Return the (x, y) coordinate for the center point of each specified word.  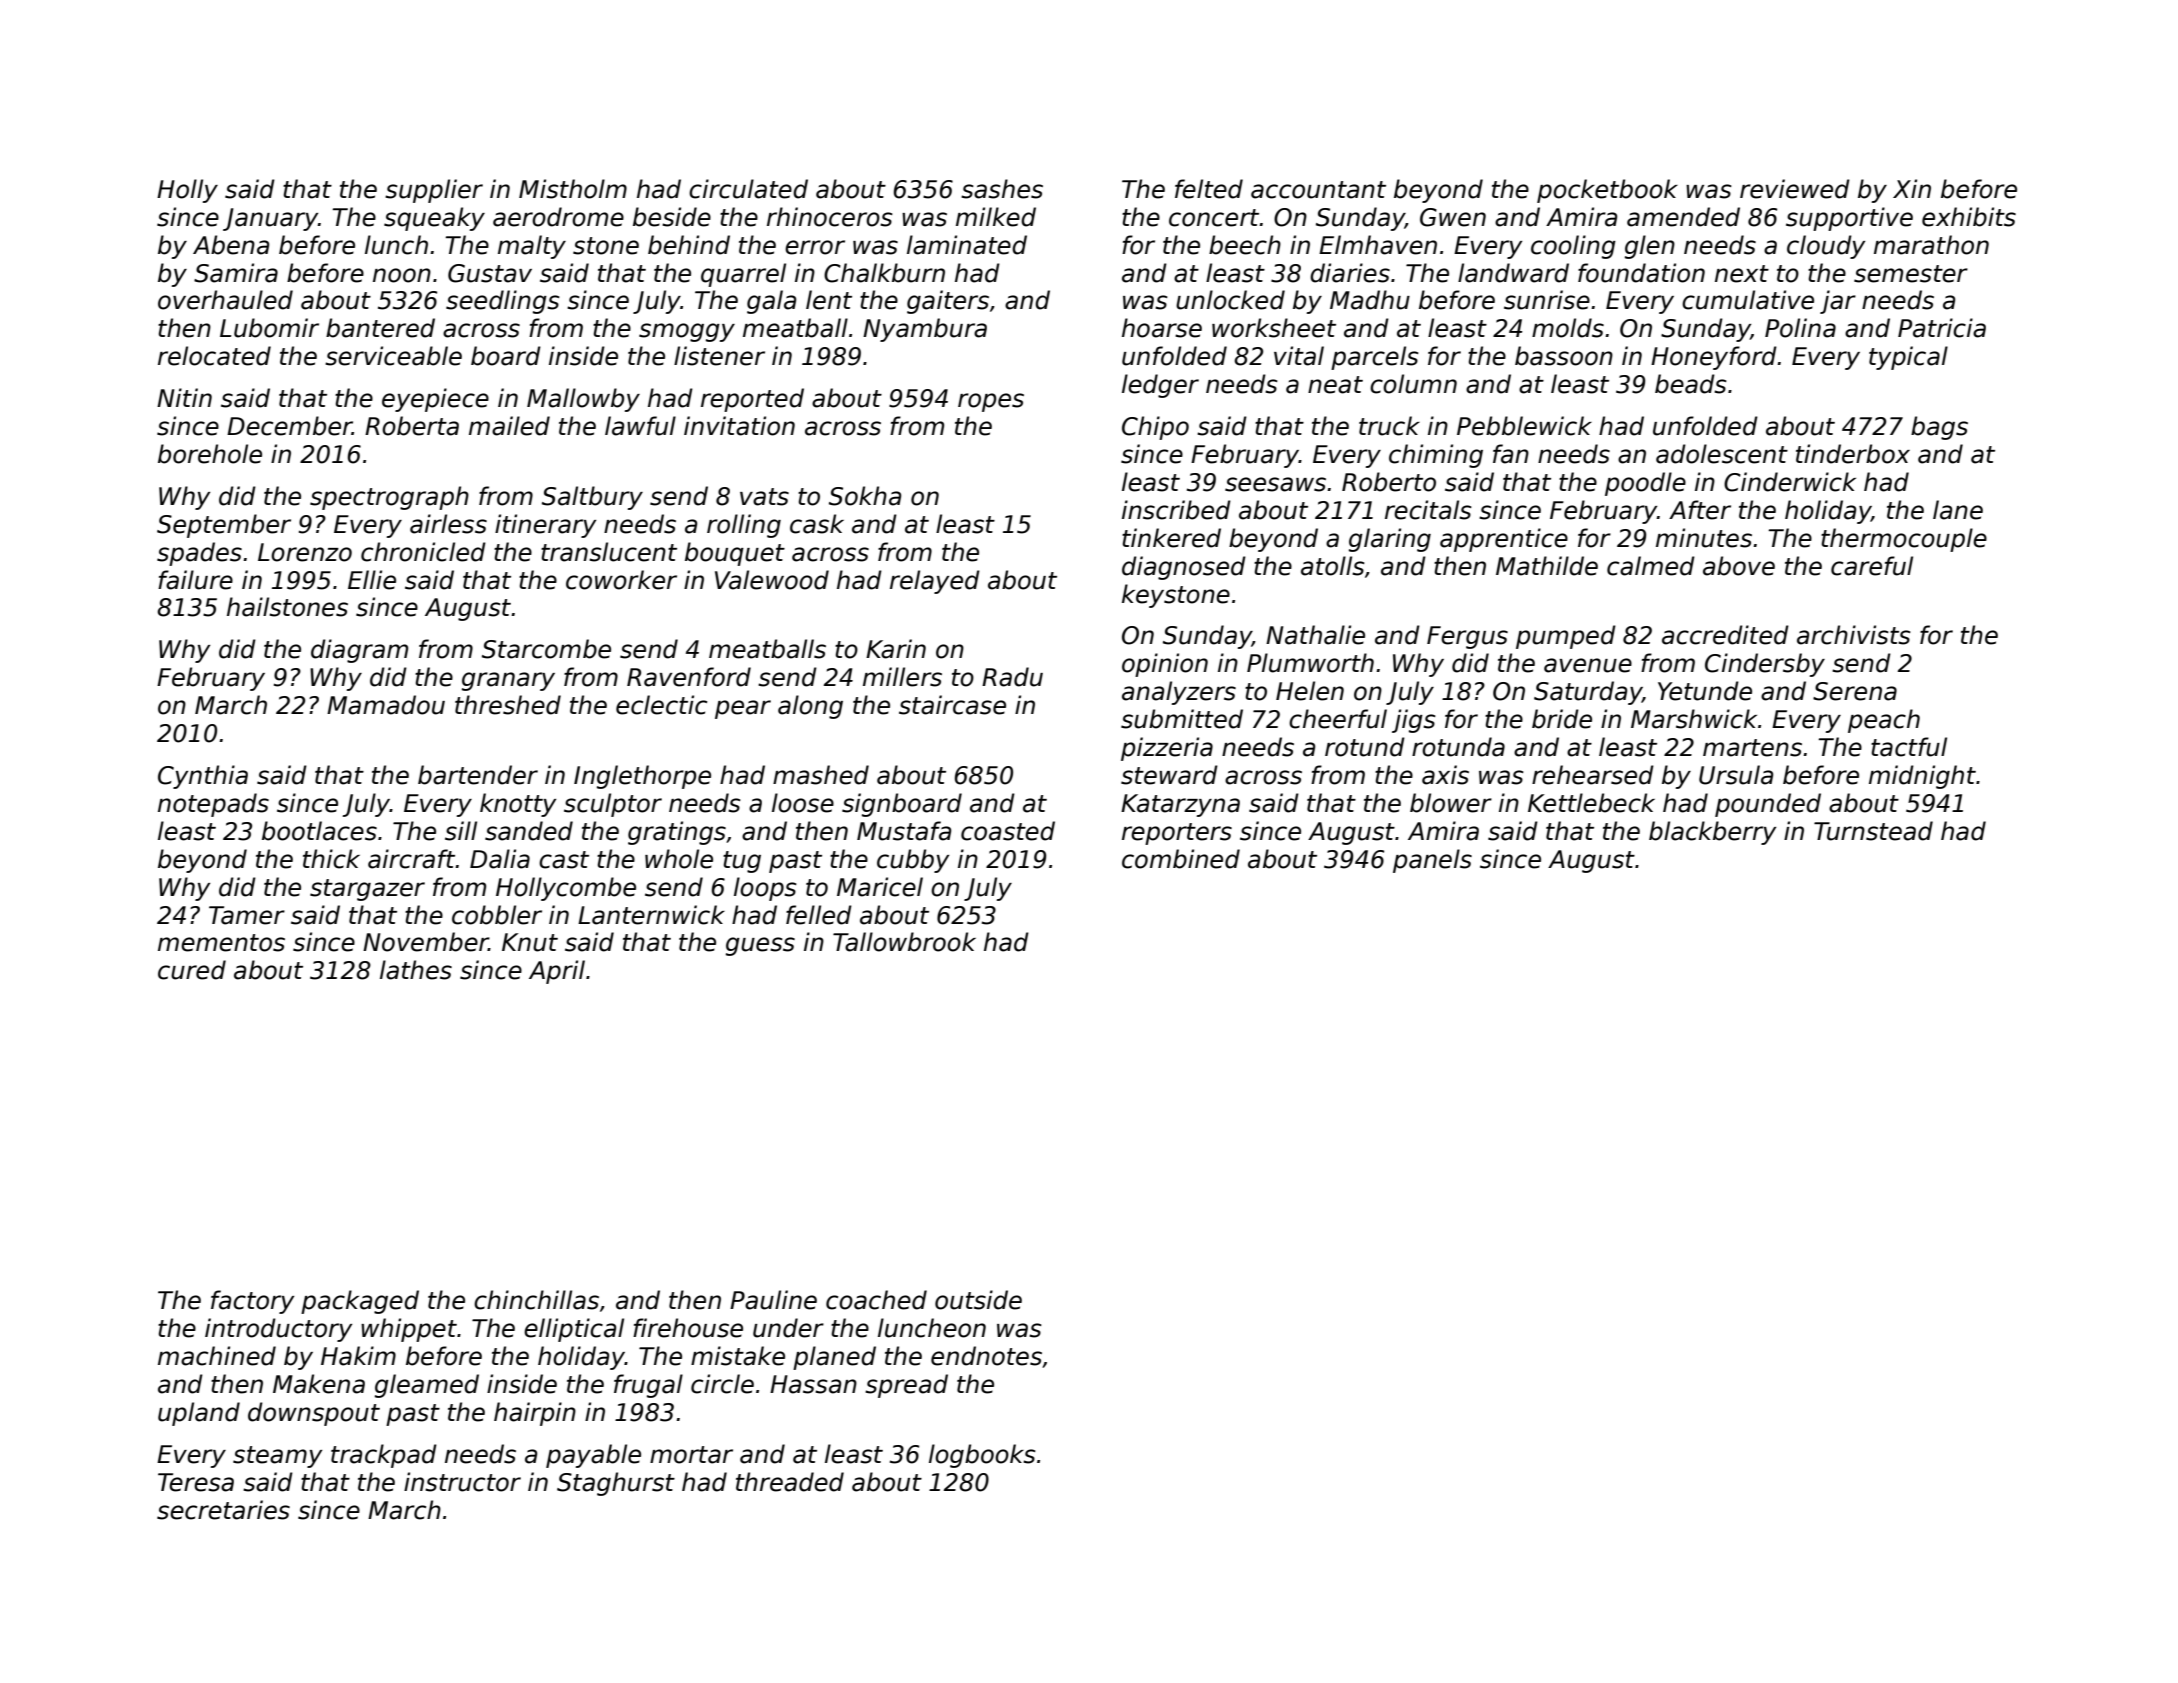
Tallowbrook (904, 942)
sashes (1002, 189)
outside (978, 1300)
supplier (434, 191)
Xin (1912, 188)
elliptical (574, 1330)
